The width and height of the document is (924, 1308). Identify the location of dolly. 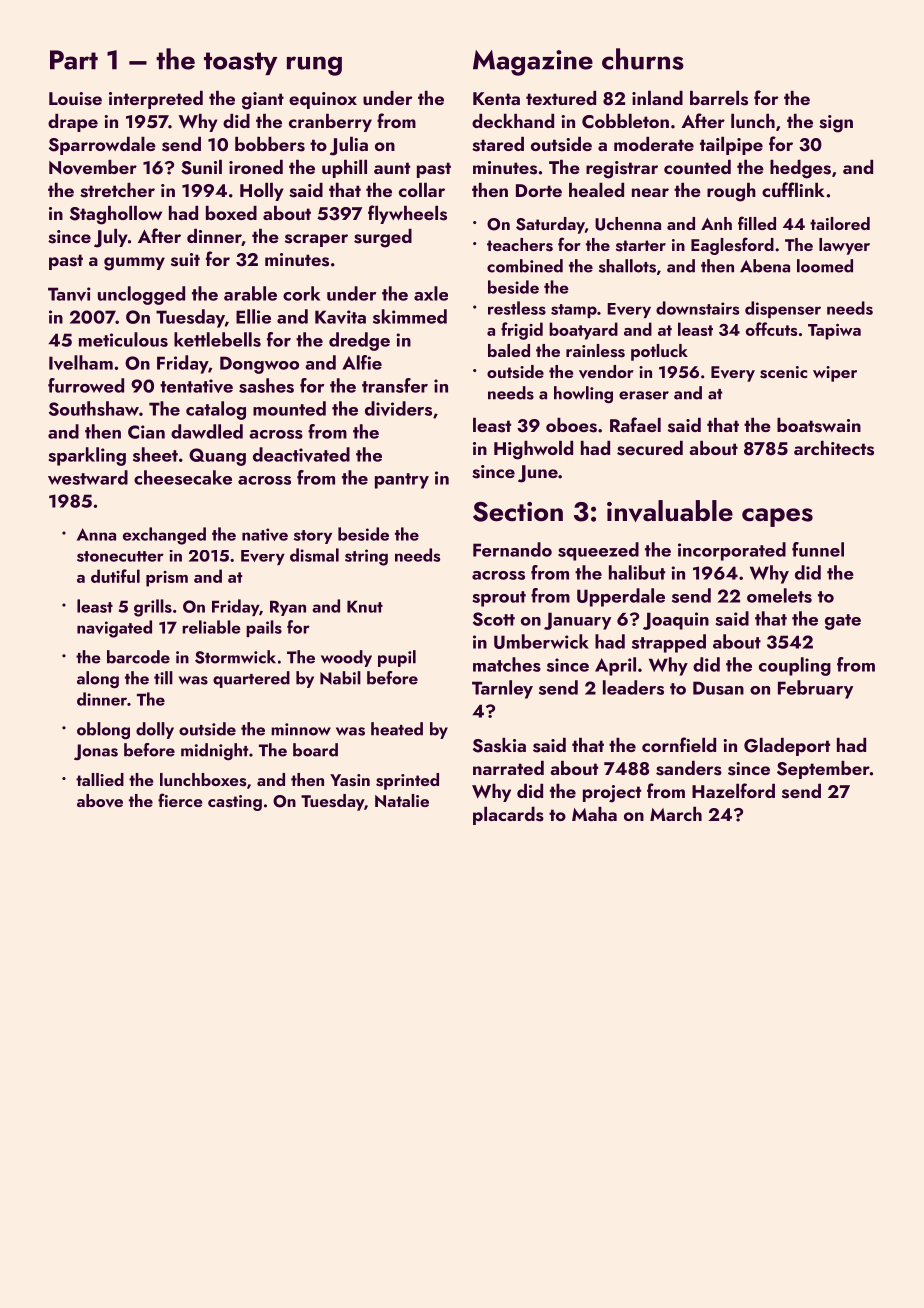
(155, 730).
